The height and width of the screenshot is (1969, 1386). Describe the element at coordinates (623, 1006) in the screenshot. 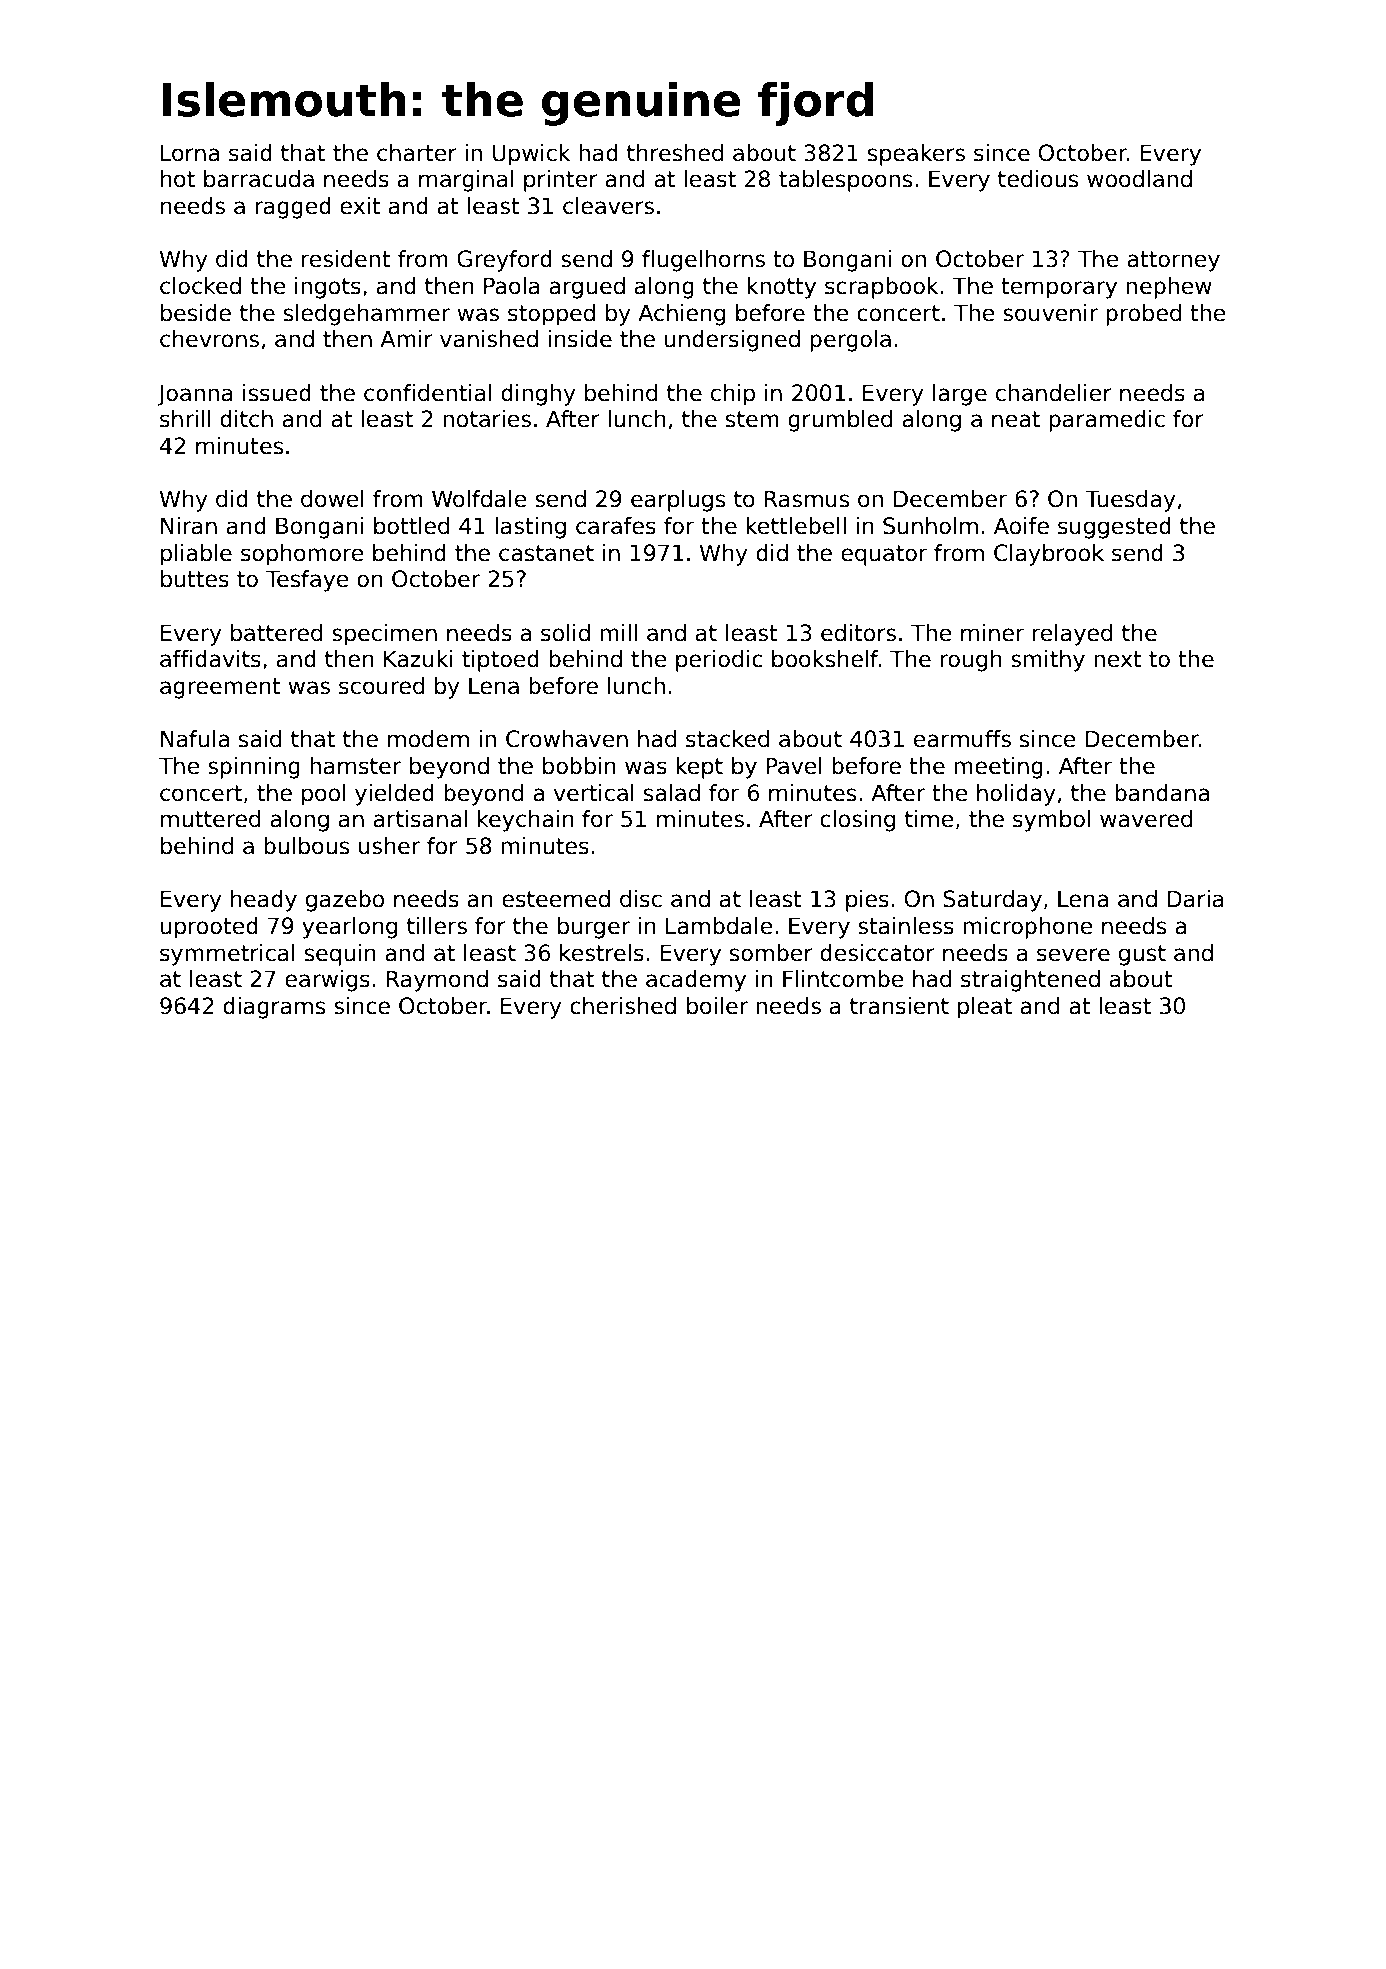

I see `cherished` at that location.
